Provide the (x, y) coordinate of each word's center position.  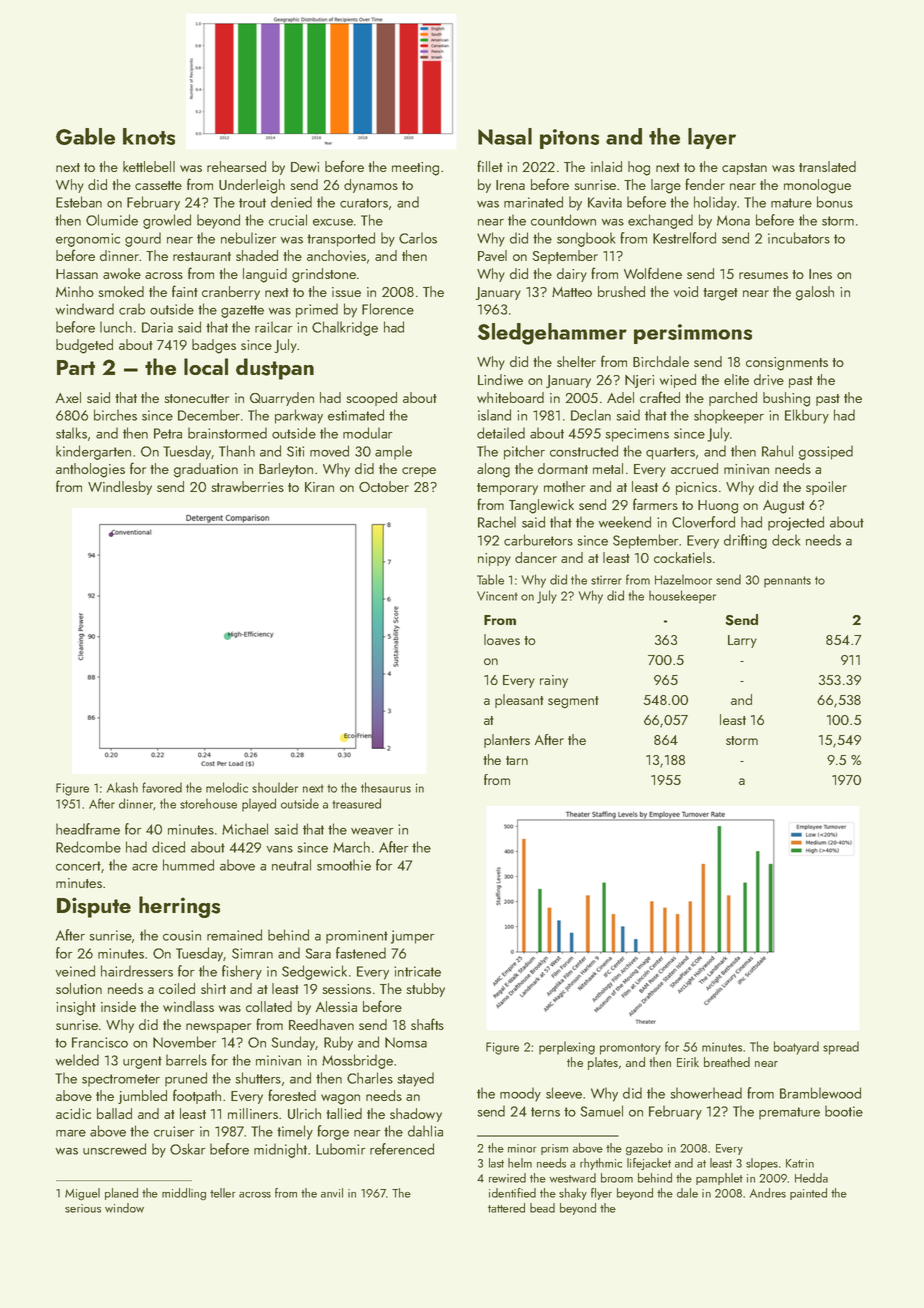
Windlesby (120, 488)
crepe (419, 472)
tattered (506, 1208)
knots (149, 136)
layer (712, 138)
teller (223, 1193)
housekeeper (682, 597)
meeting (415, 169)
